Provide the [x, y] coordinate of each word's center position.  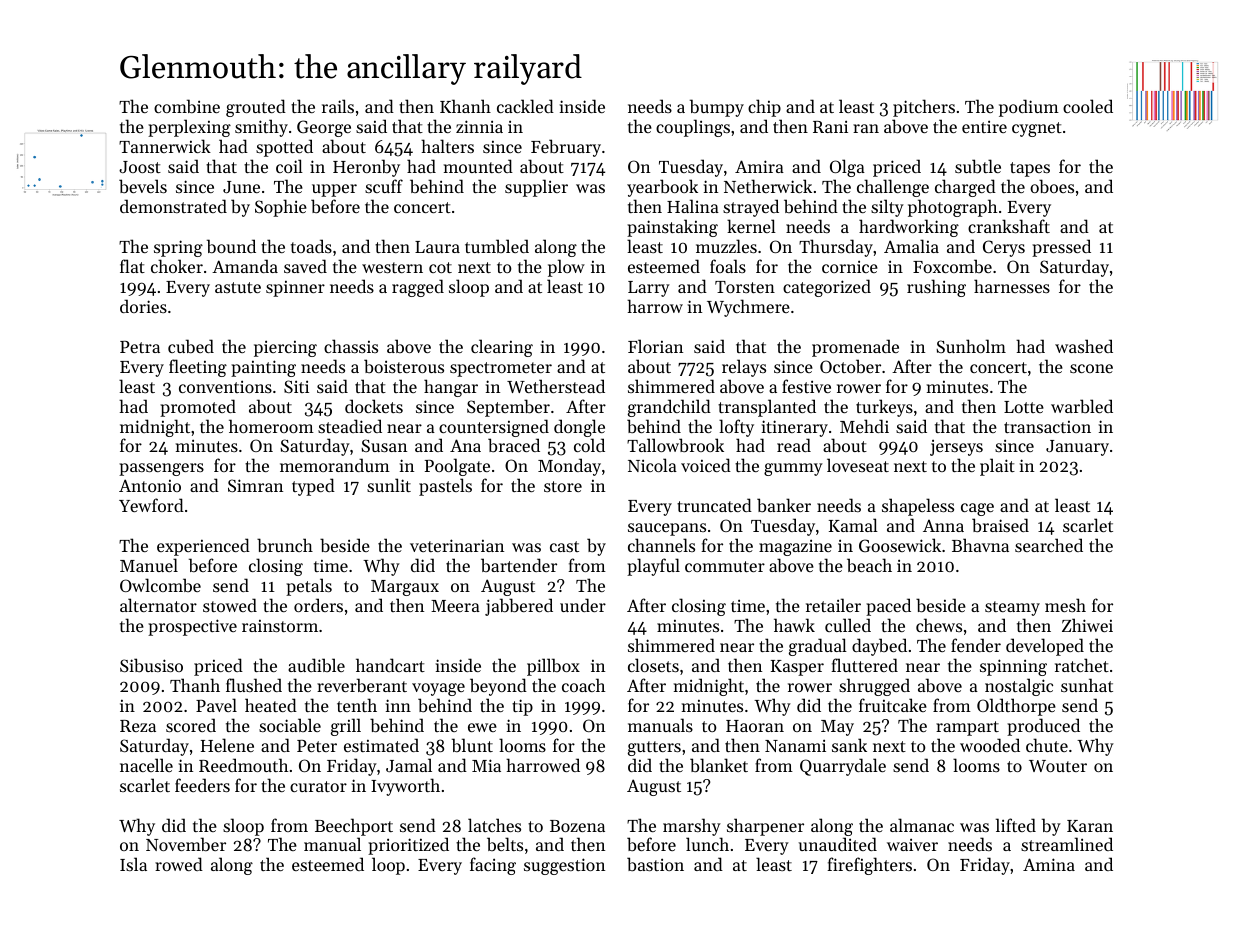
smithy [261, 128]
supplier [536, 188]
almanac [922, 825]
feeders [202, 785]
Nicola [652, 465]
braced [514, 445]
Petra [140, 347]
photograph [952, 208]
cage [977, 509]
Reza [138, 726]
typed [313, 487]
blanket [719, 765]
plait [997, 467]
